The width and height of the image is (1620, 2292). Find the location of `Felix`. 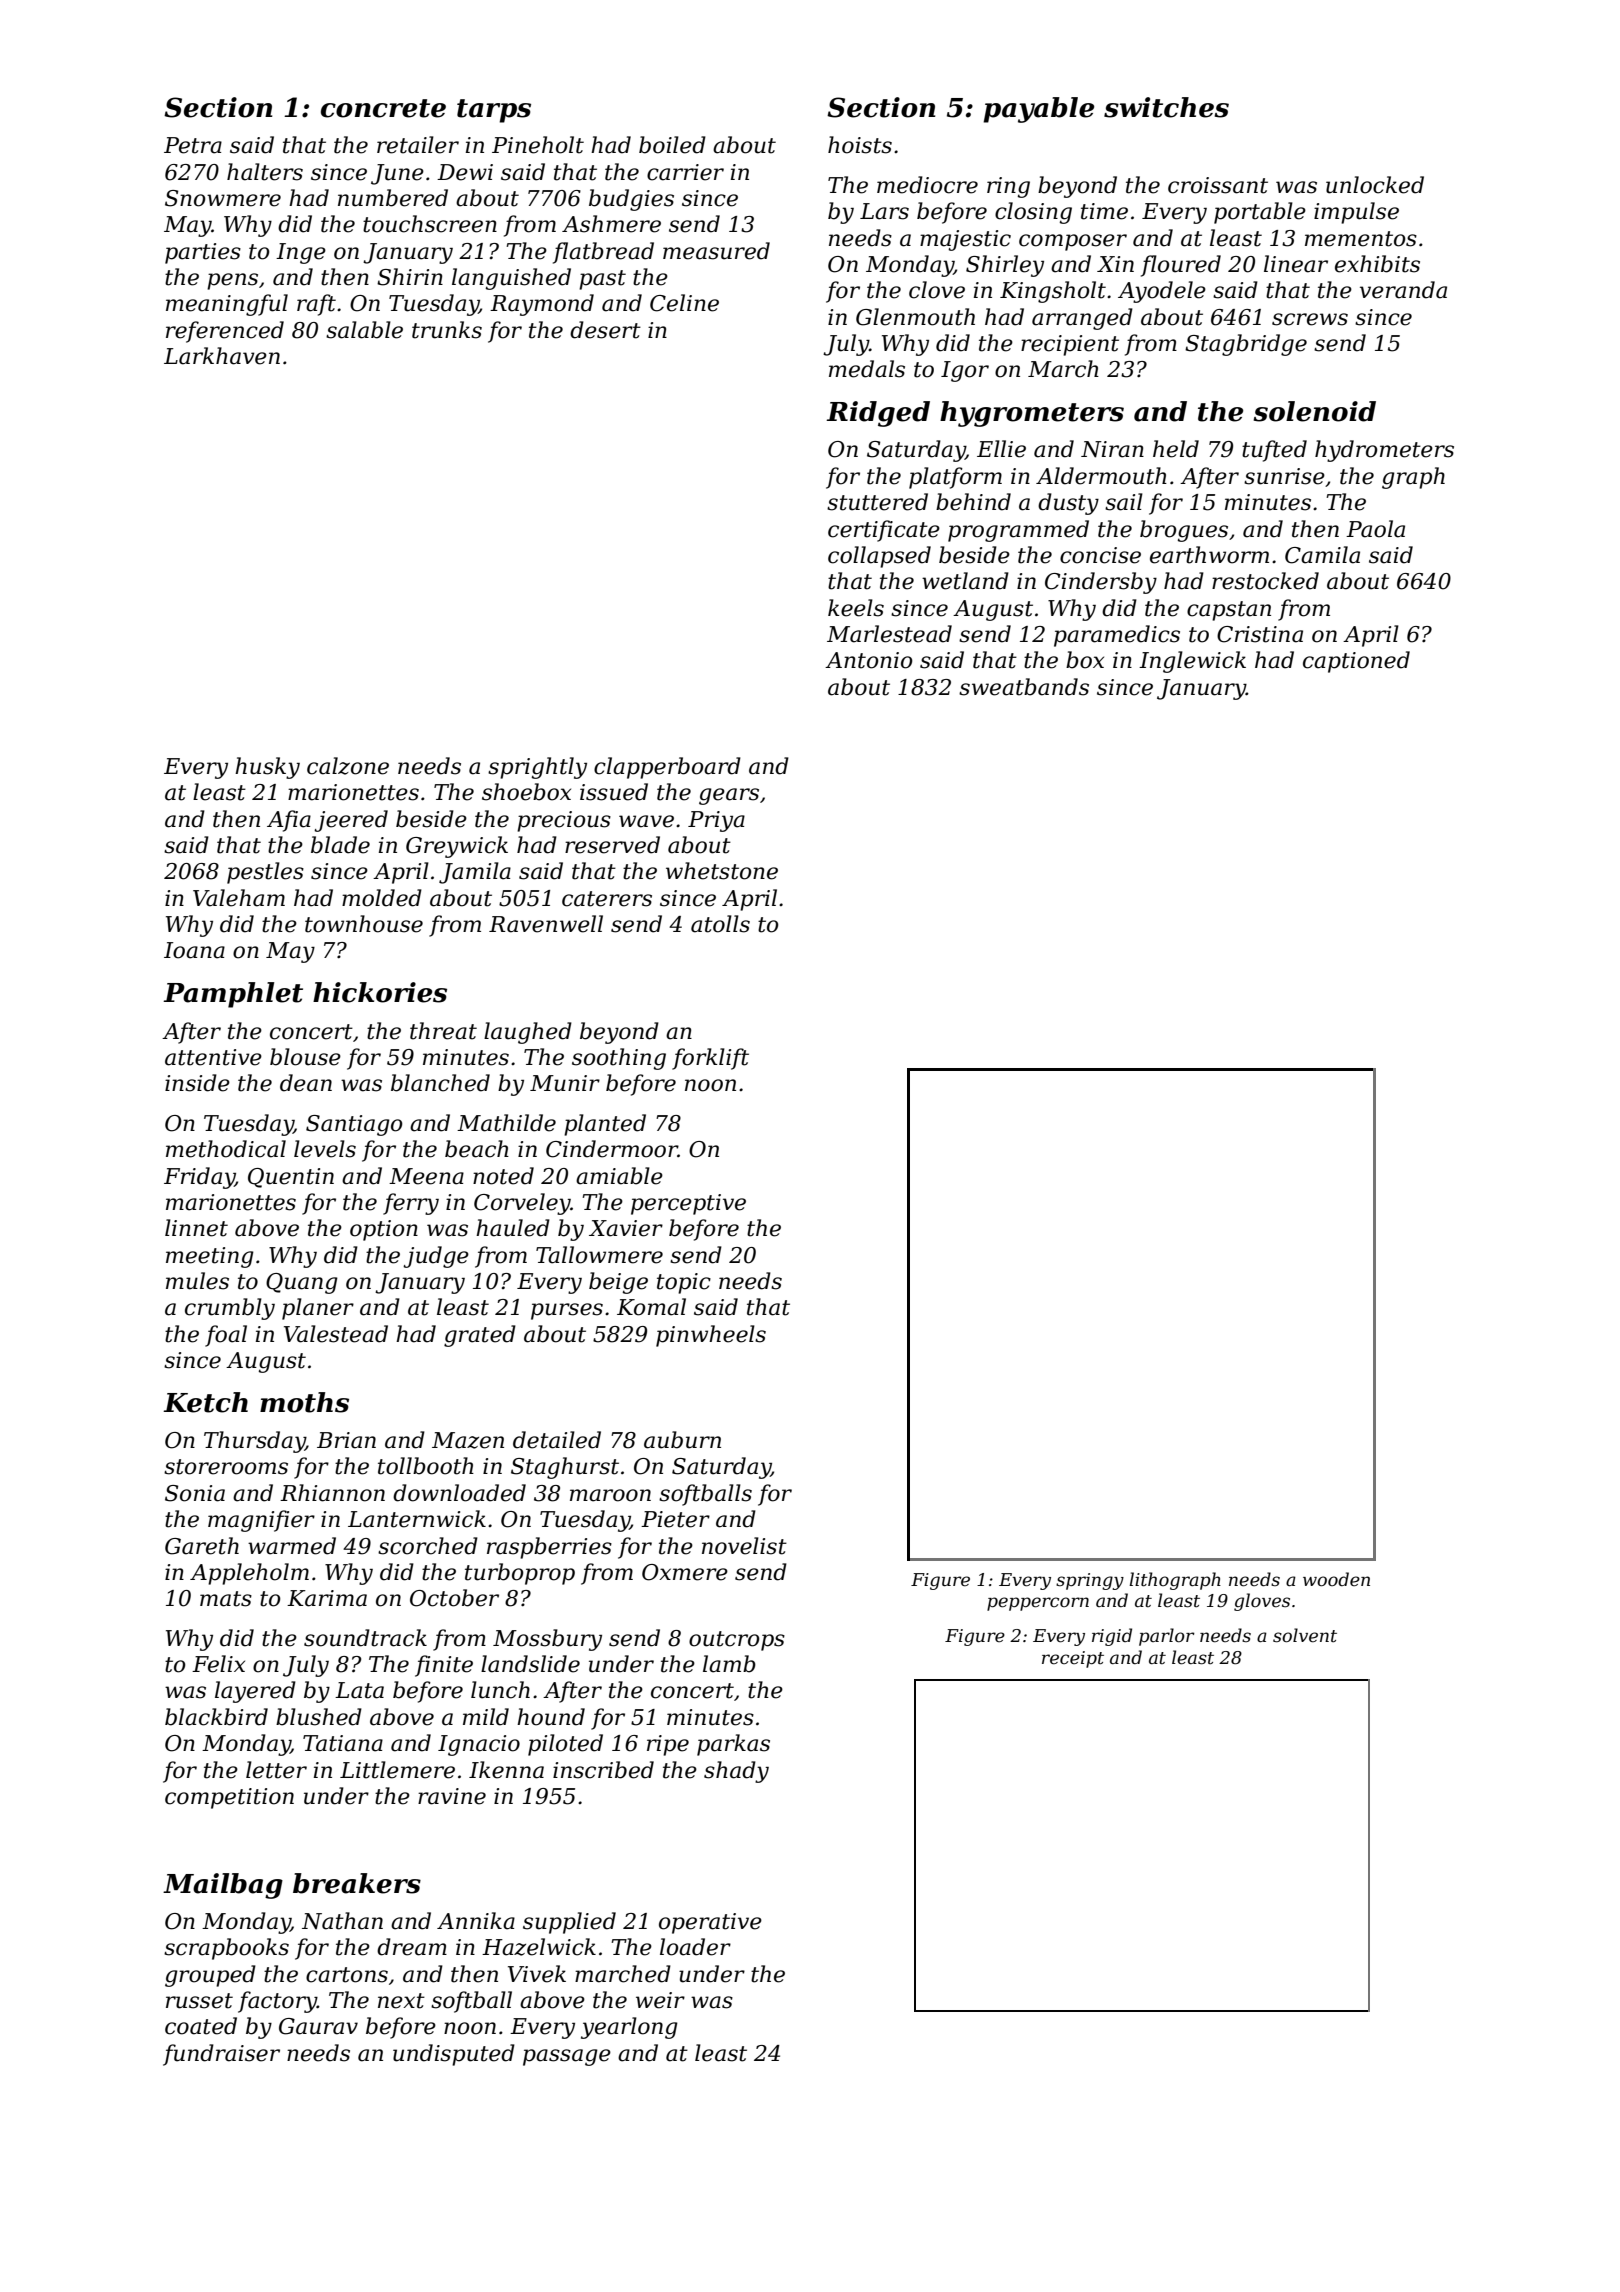

Felix is located at coordinates (218, 1664).
